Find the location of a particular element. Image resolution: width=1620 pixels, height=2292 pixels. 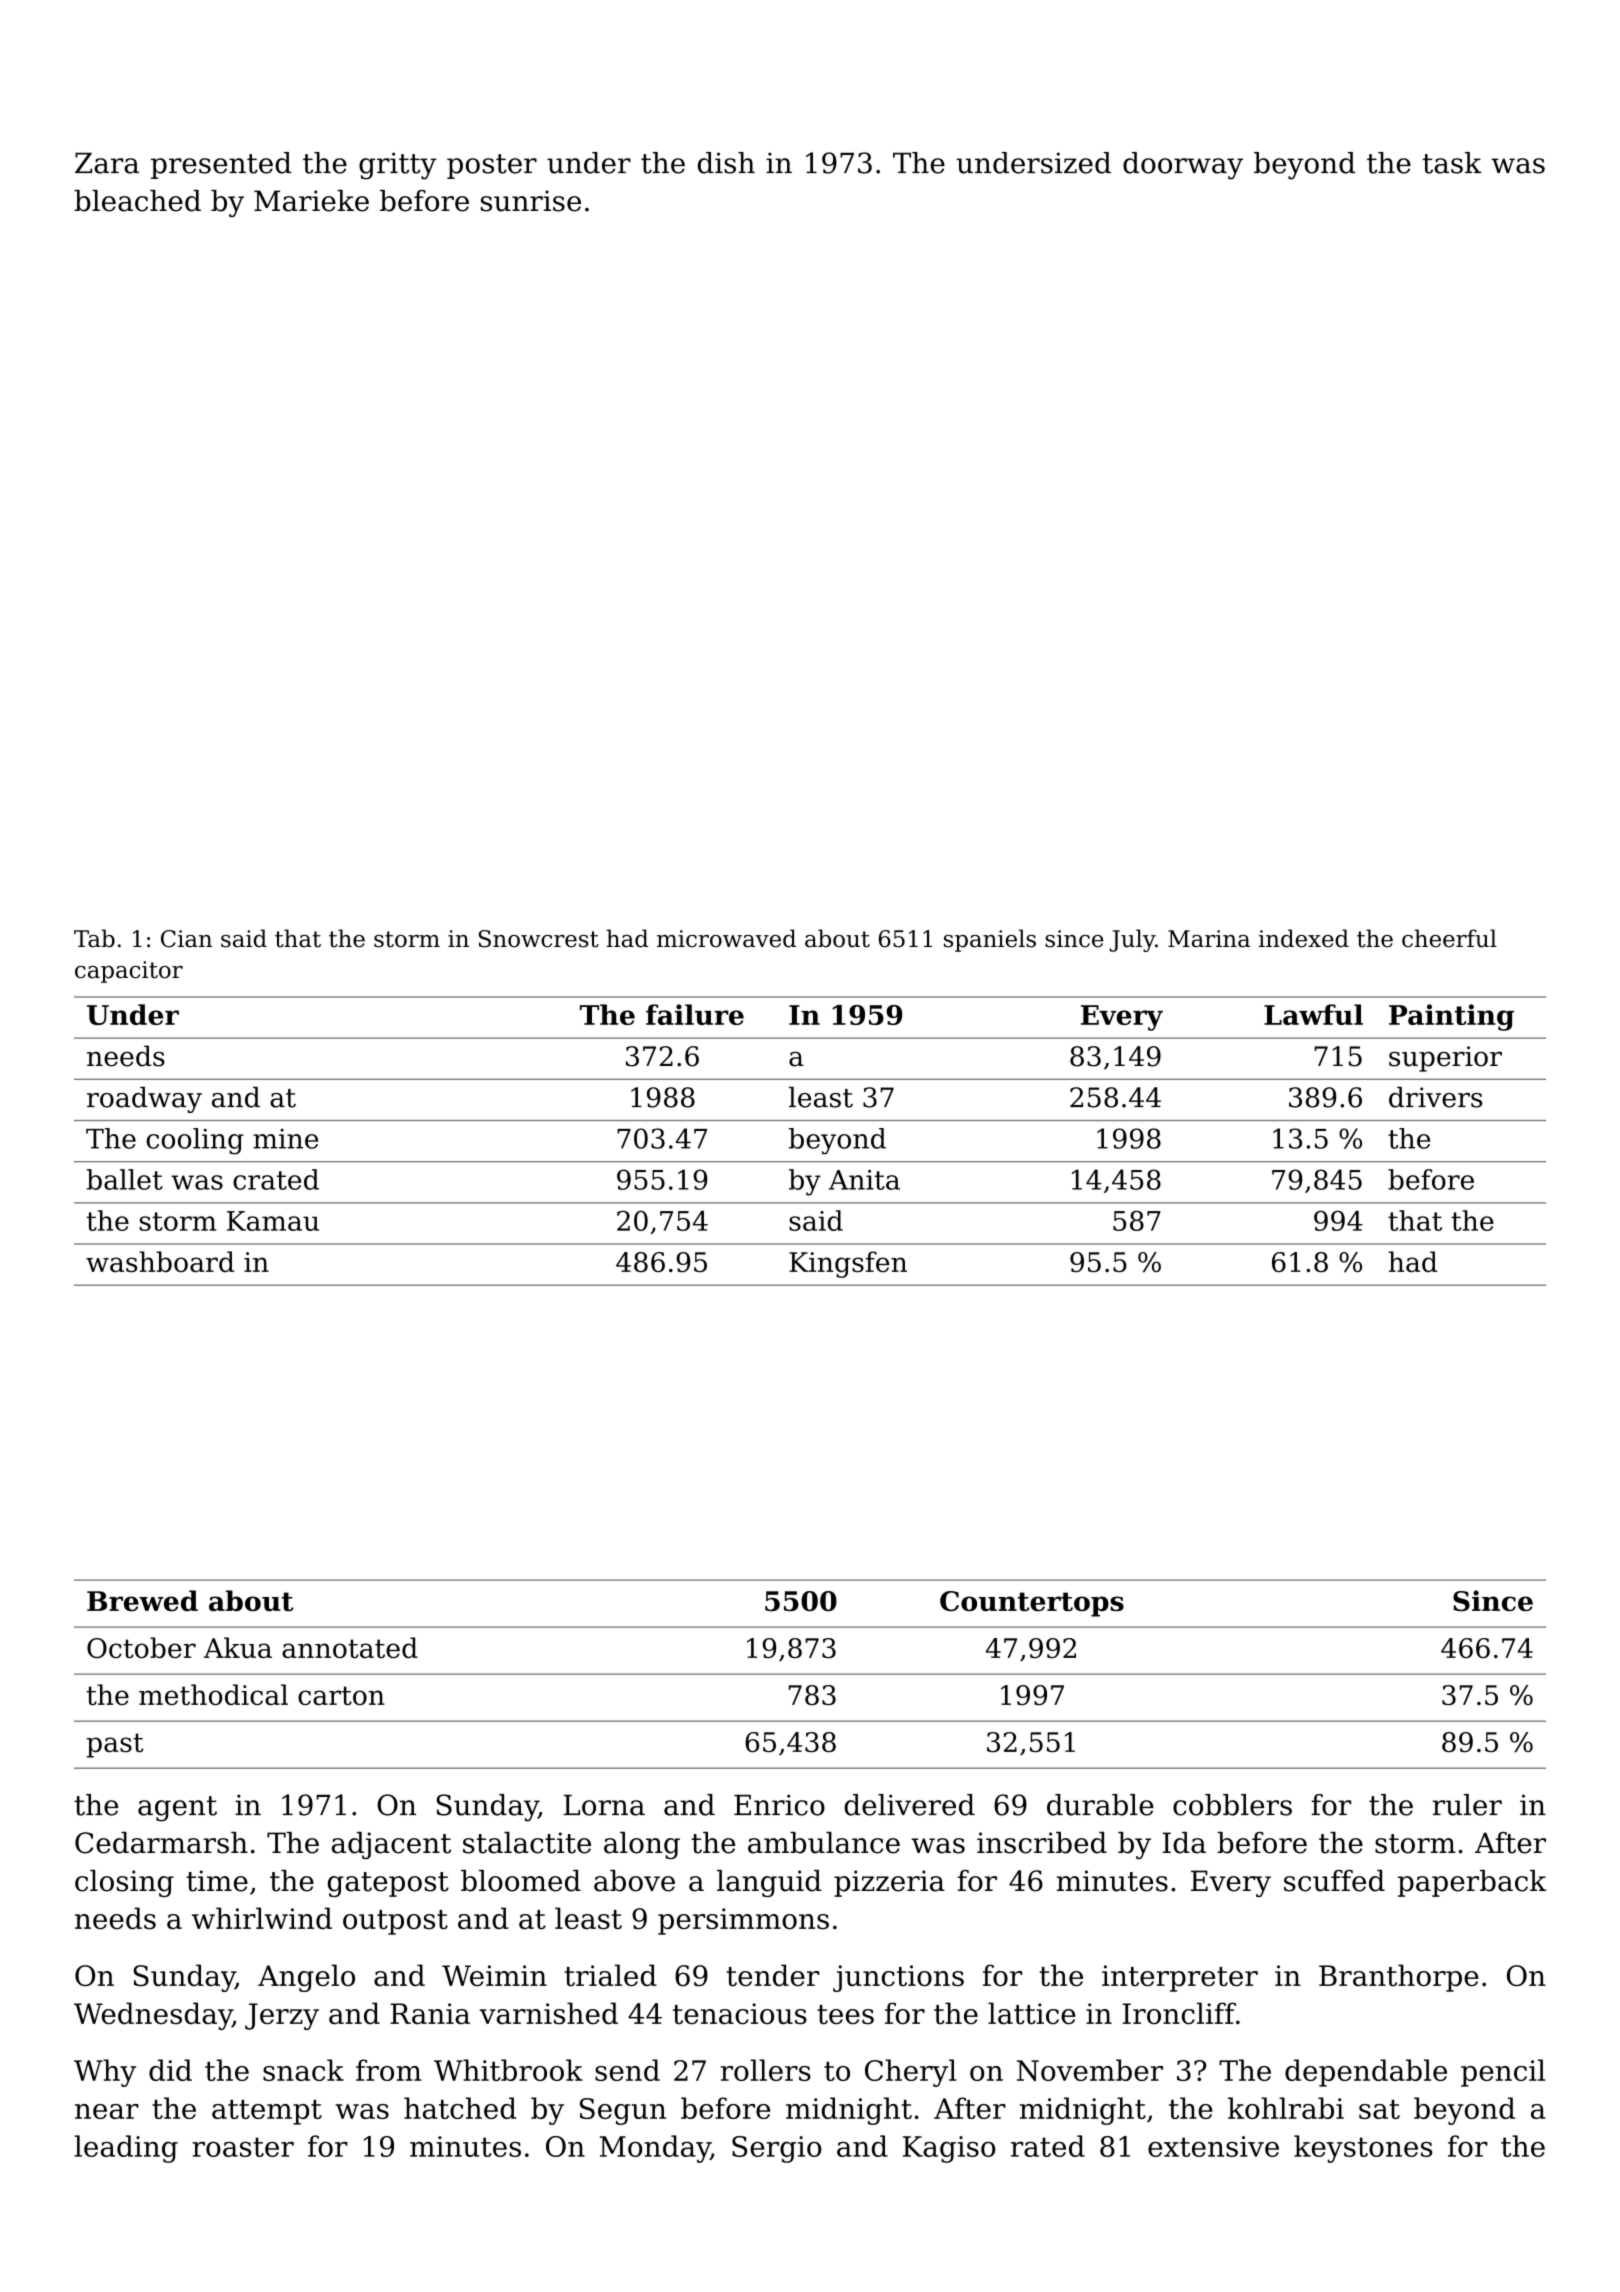

task is located at coordinates (1452, 163).
